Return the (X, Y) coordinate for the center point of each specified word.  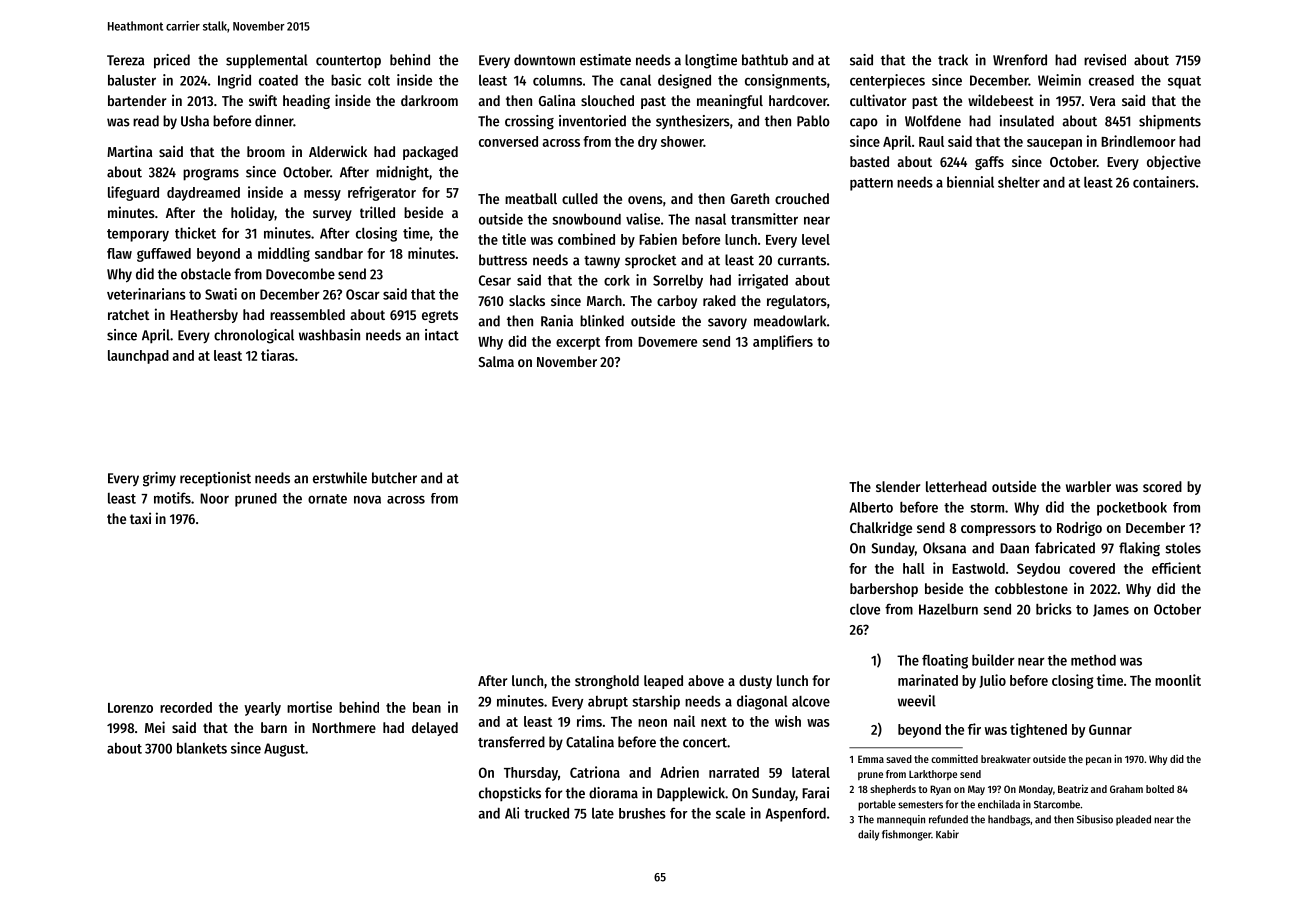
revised (1105, 60)
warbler (1088, 486)
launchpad (138, 357)
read (146, 121)
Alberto (871, 507)
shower (682, 141)
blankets (202, 748)
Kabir (947, 834)
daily (868, 835)
